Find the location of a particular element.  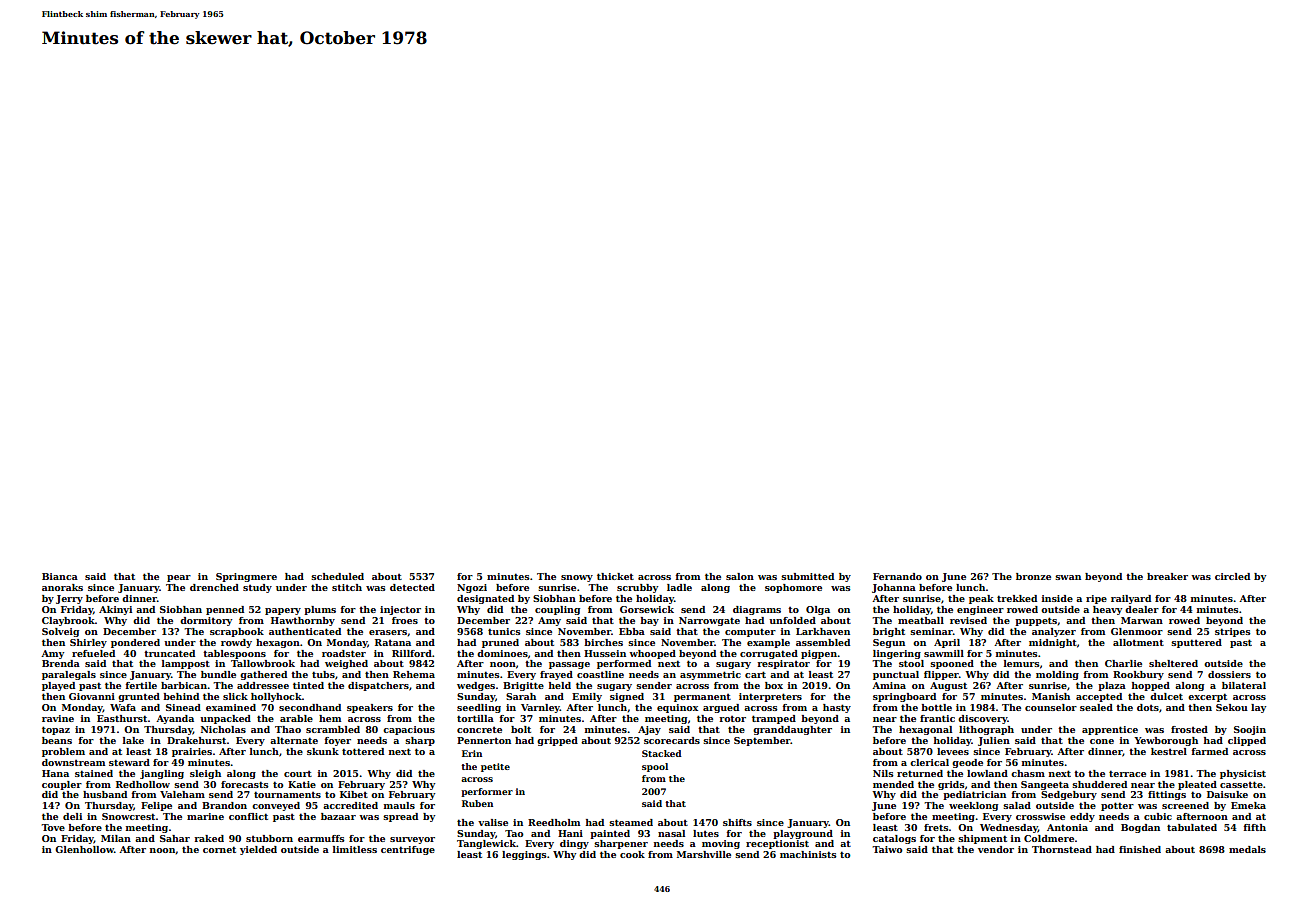

Claybrook is located at coordinates (68, 621).
